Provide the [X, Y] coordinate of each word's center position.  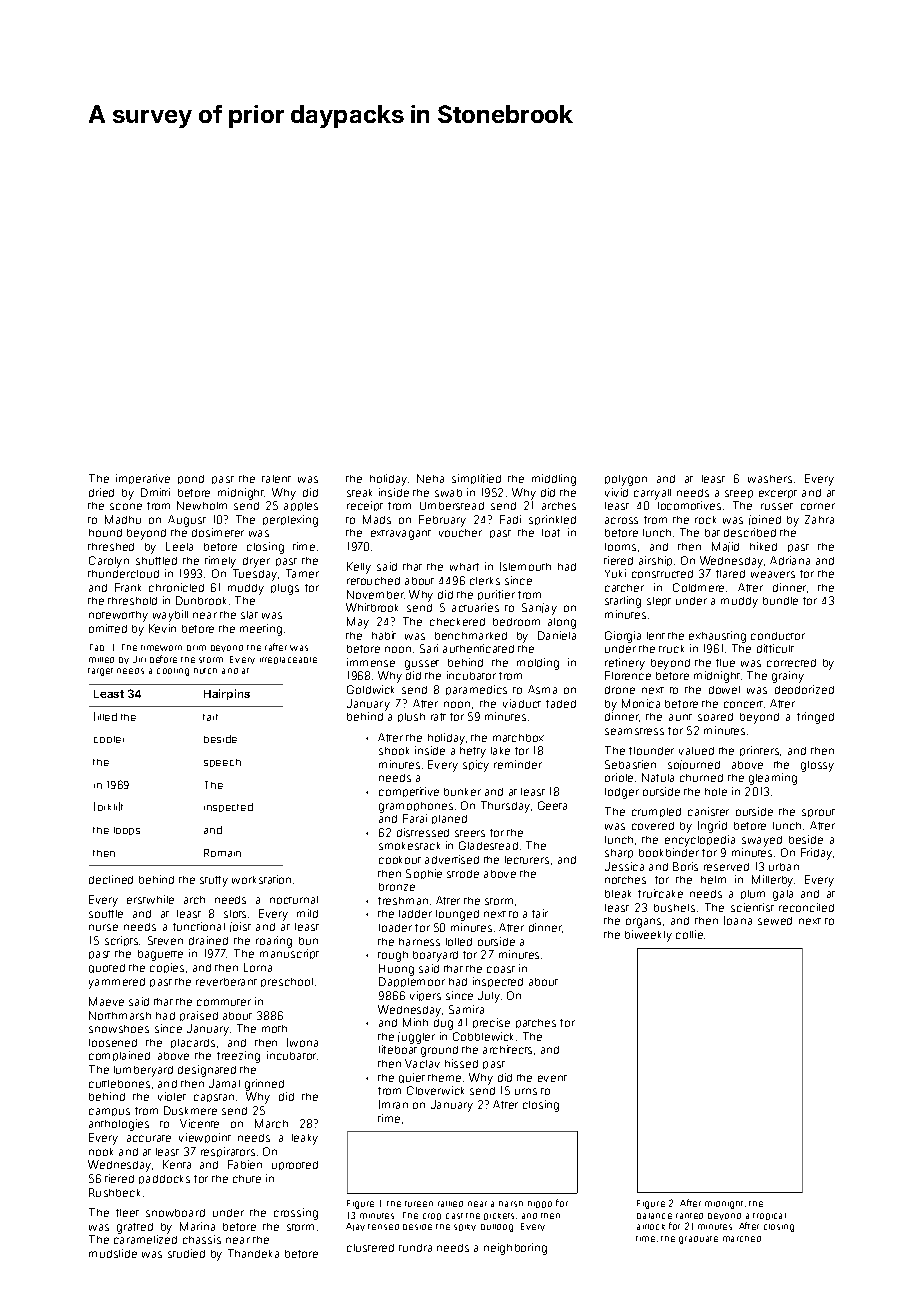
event [552, 1078]
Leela [179, 546]
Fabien [245, 1164]
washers [770, 479]
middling [554, 480]
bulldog [497, 1228]
